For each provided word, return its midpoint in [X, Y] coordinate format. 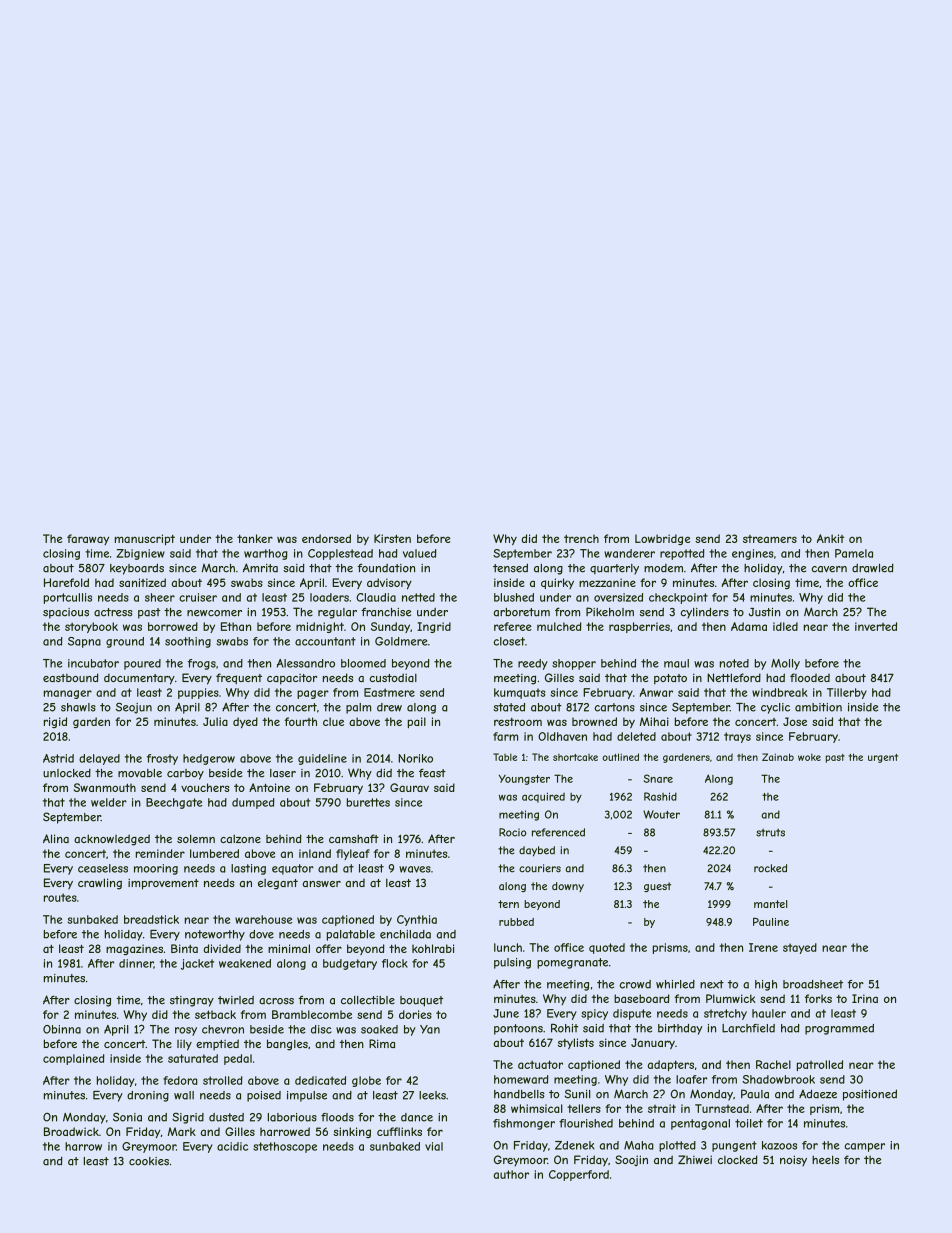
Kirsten [392, 538]
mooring [156, 869]
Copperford [579, 1175]
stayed [800, 948]
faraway [88, 539]
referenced [558, 832]
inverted [876, 626]
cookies [149, 1161]
